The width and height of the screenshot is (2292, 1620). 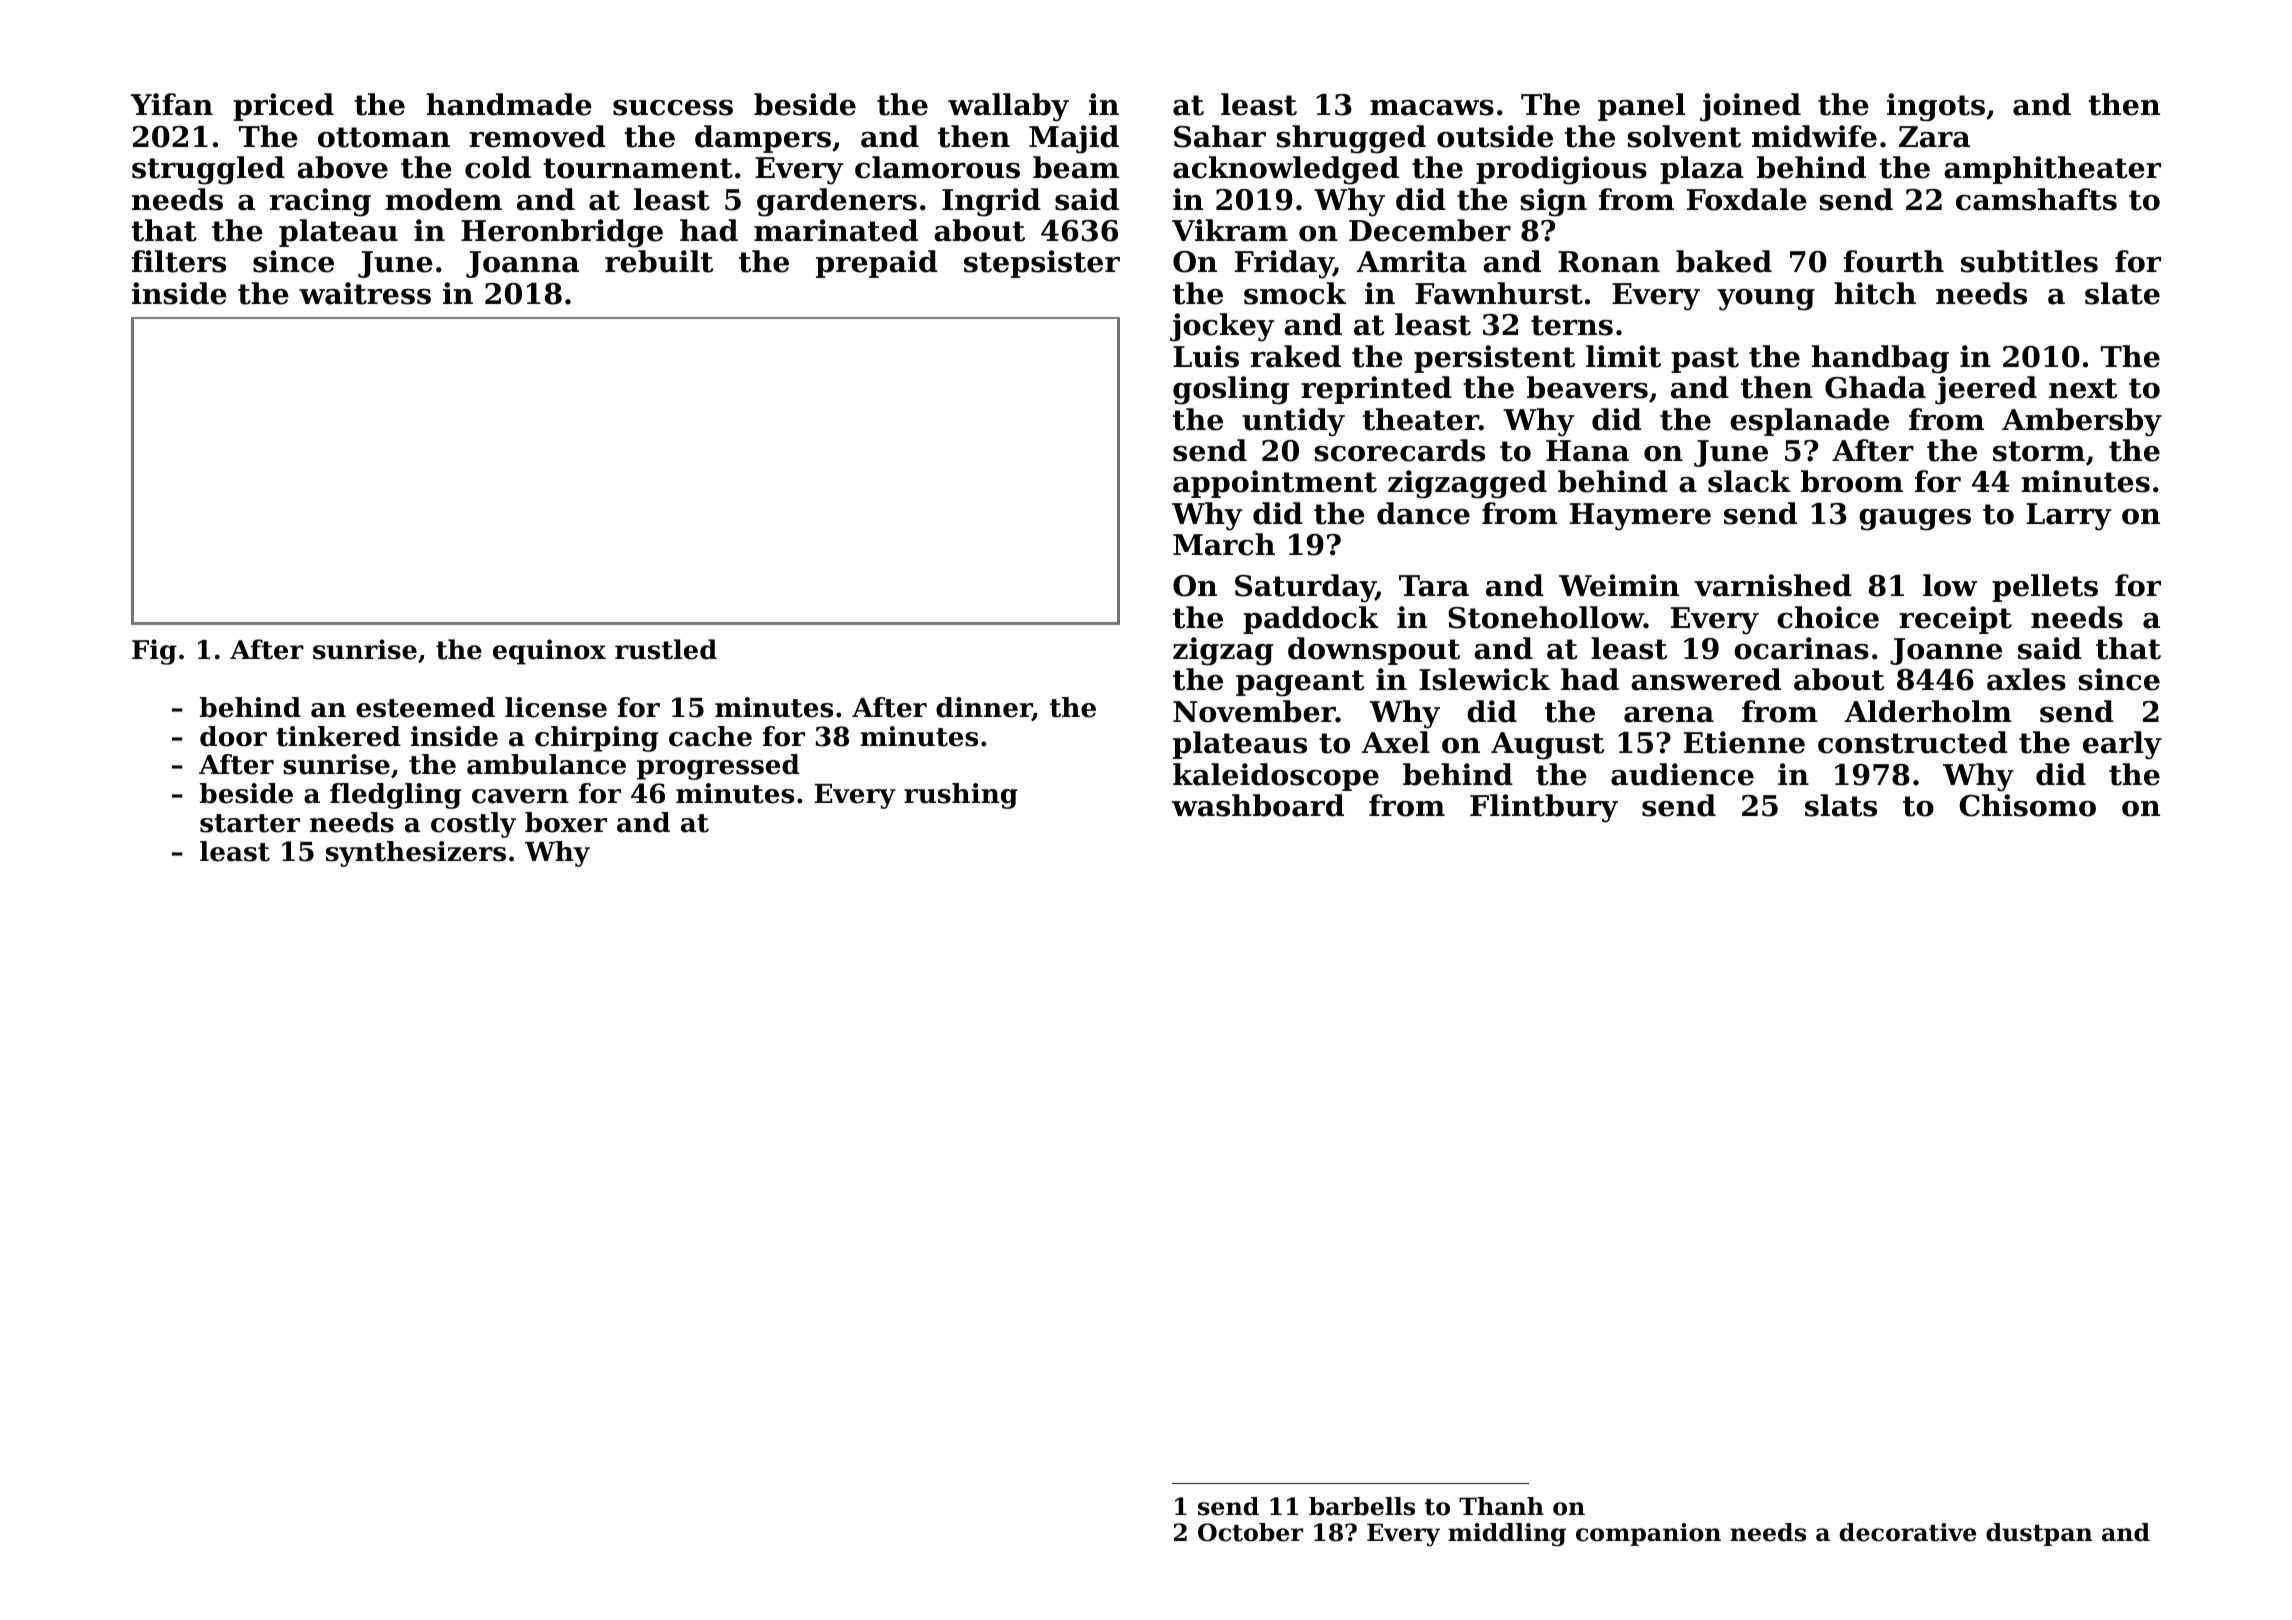 I want to click on rustled, so click(x=666, y=649).
